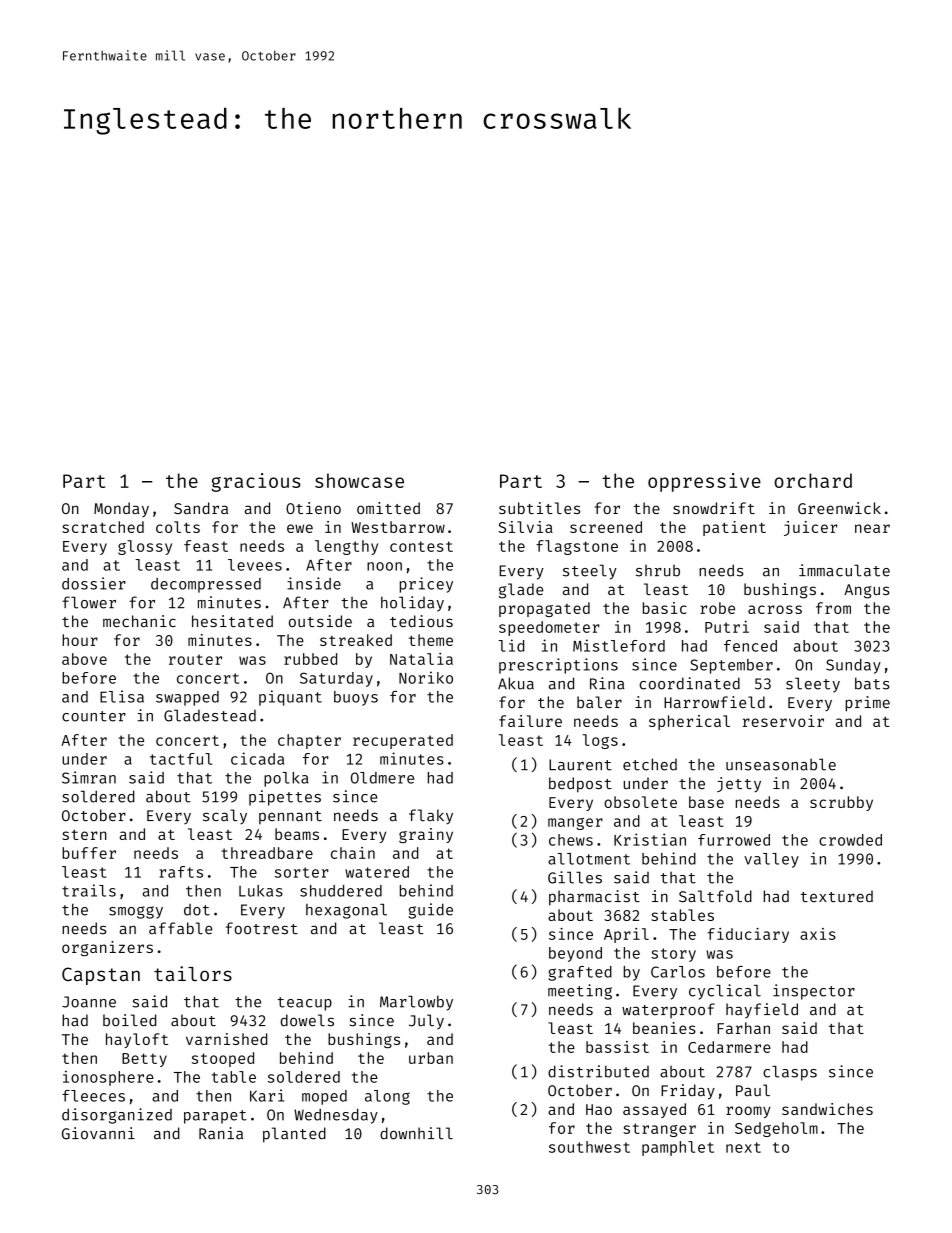 The width and height of the image is (952, 1233). What do you see at coordinates (256, 482) in the image?
I see `gracious` at bounding box center [256, 482].
